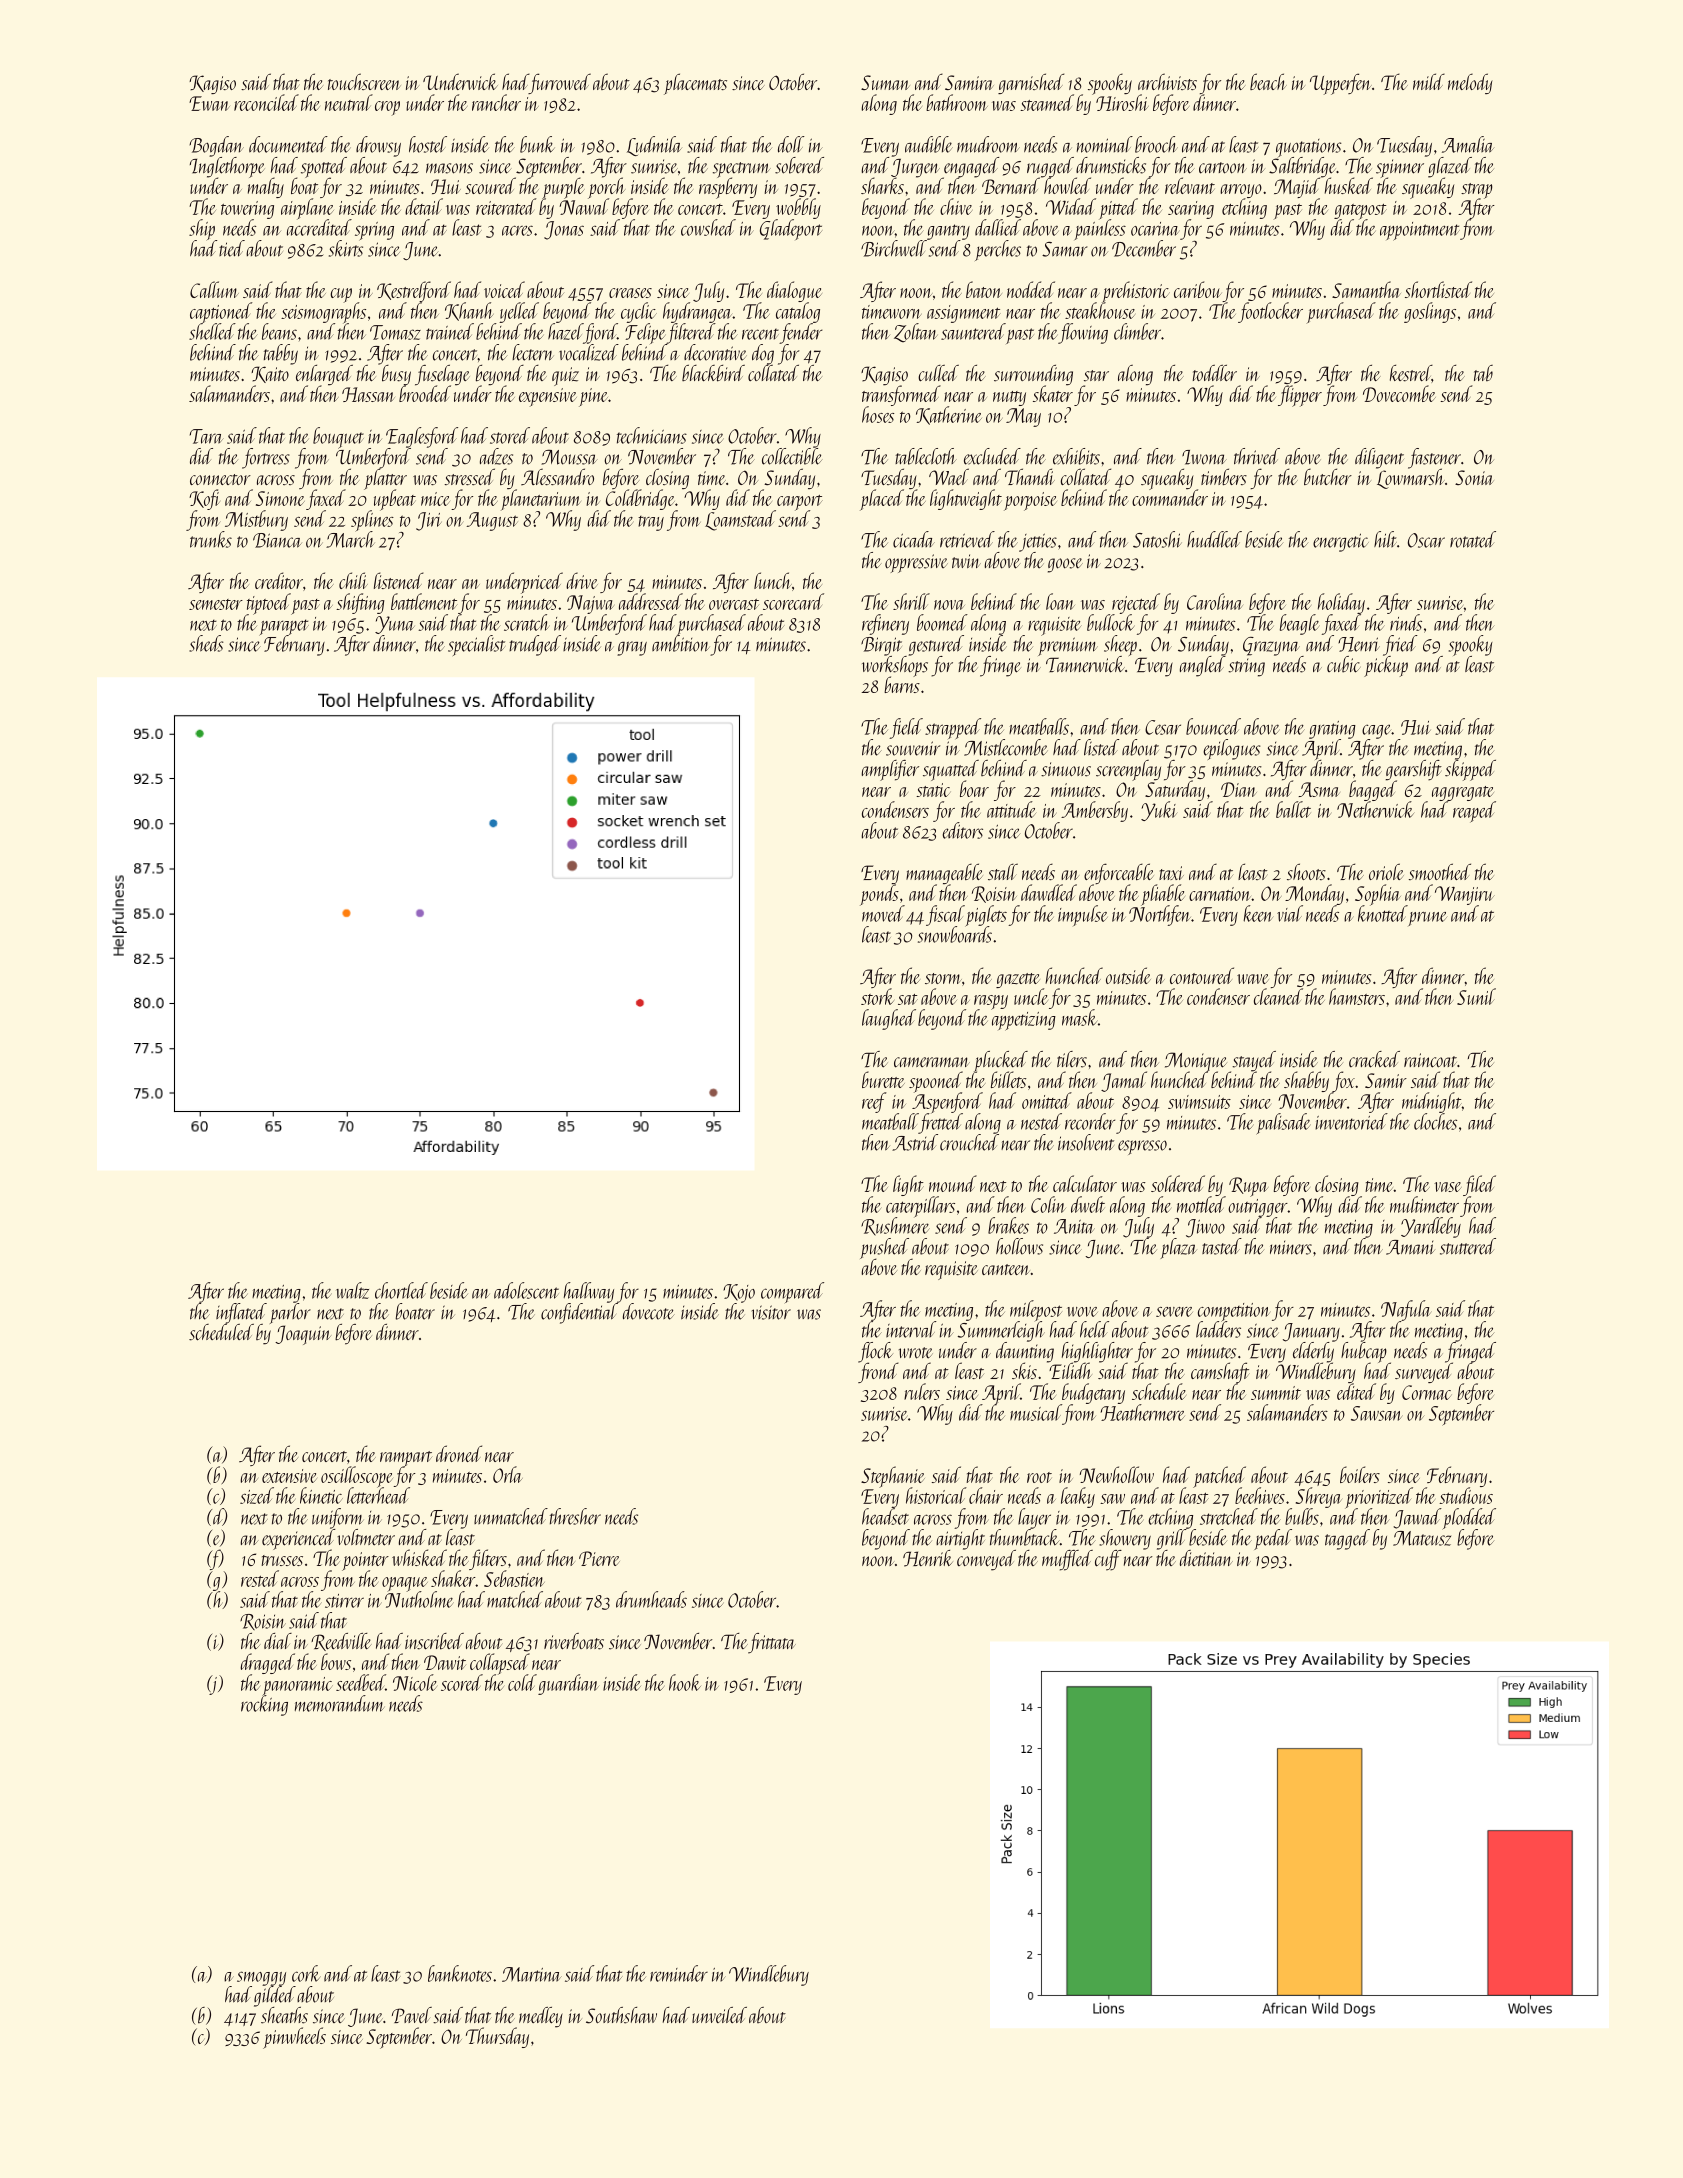 This page has height=2178, width=1683. Describe the element at coordinates (232, 248) in the page. I see `tied` at that location.
